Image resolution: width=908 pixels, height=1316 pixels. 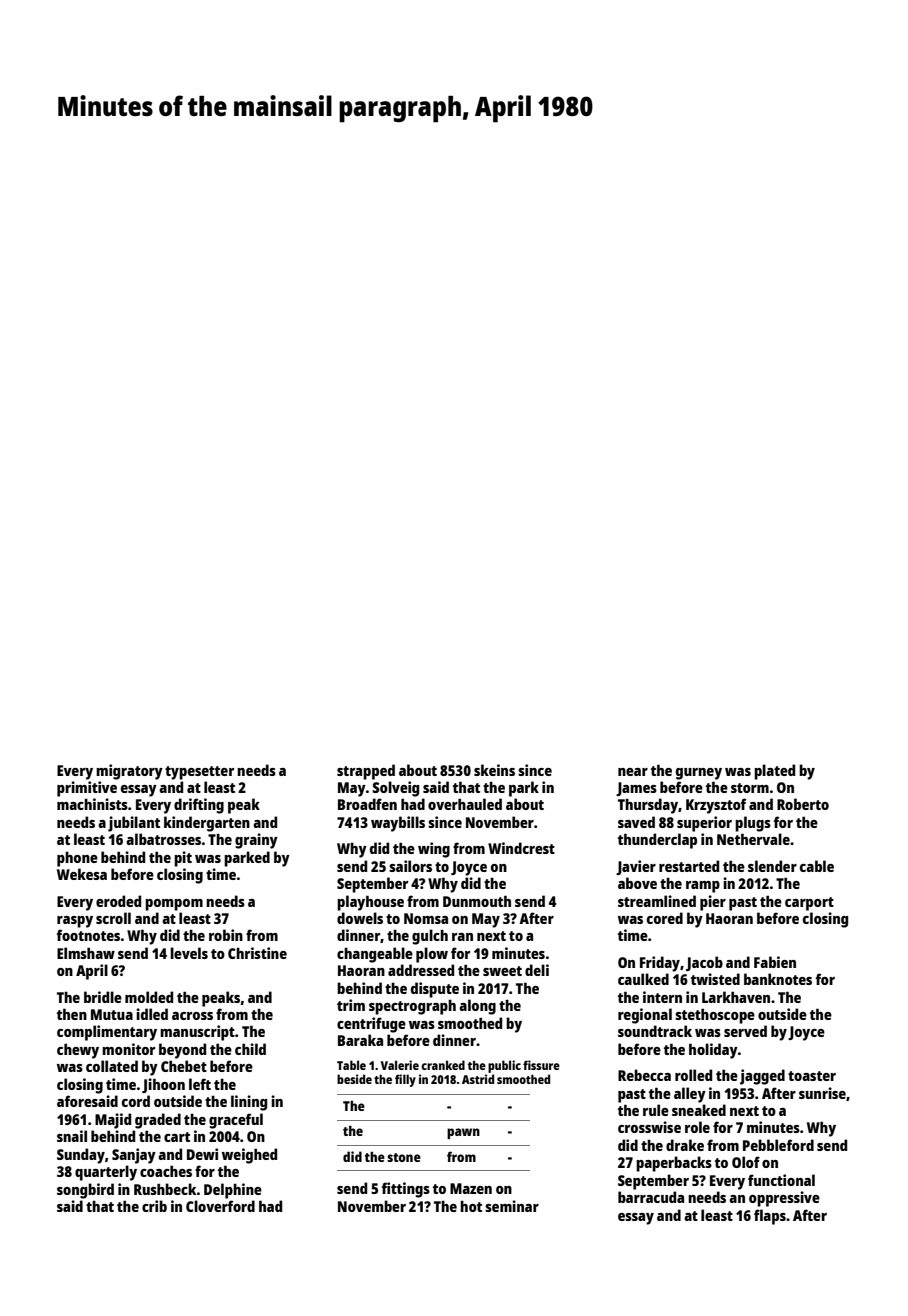 I want to click on carport, so click(x=809, y=904).
